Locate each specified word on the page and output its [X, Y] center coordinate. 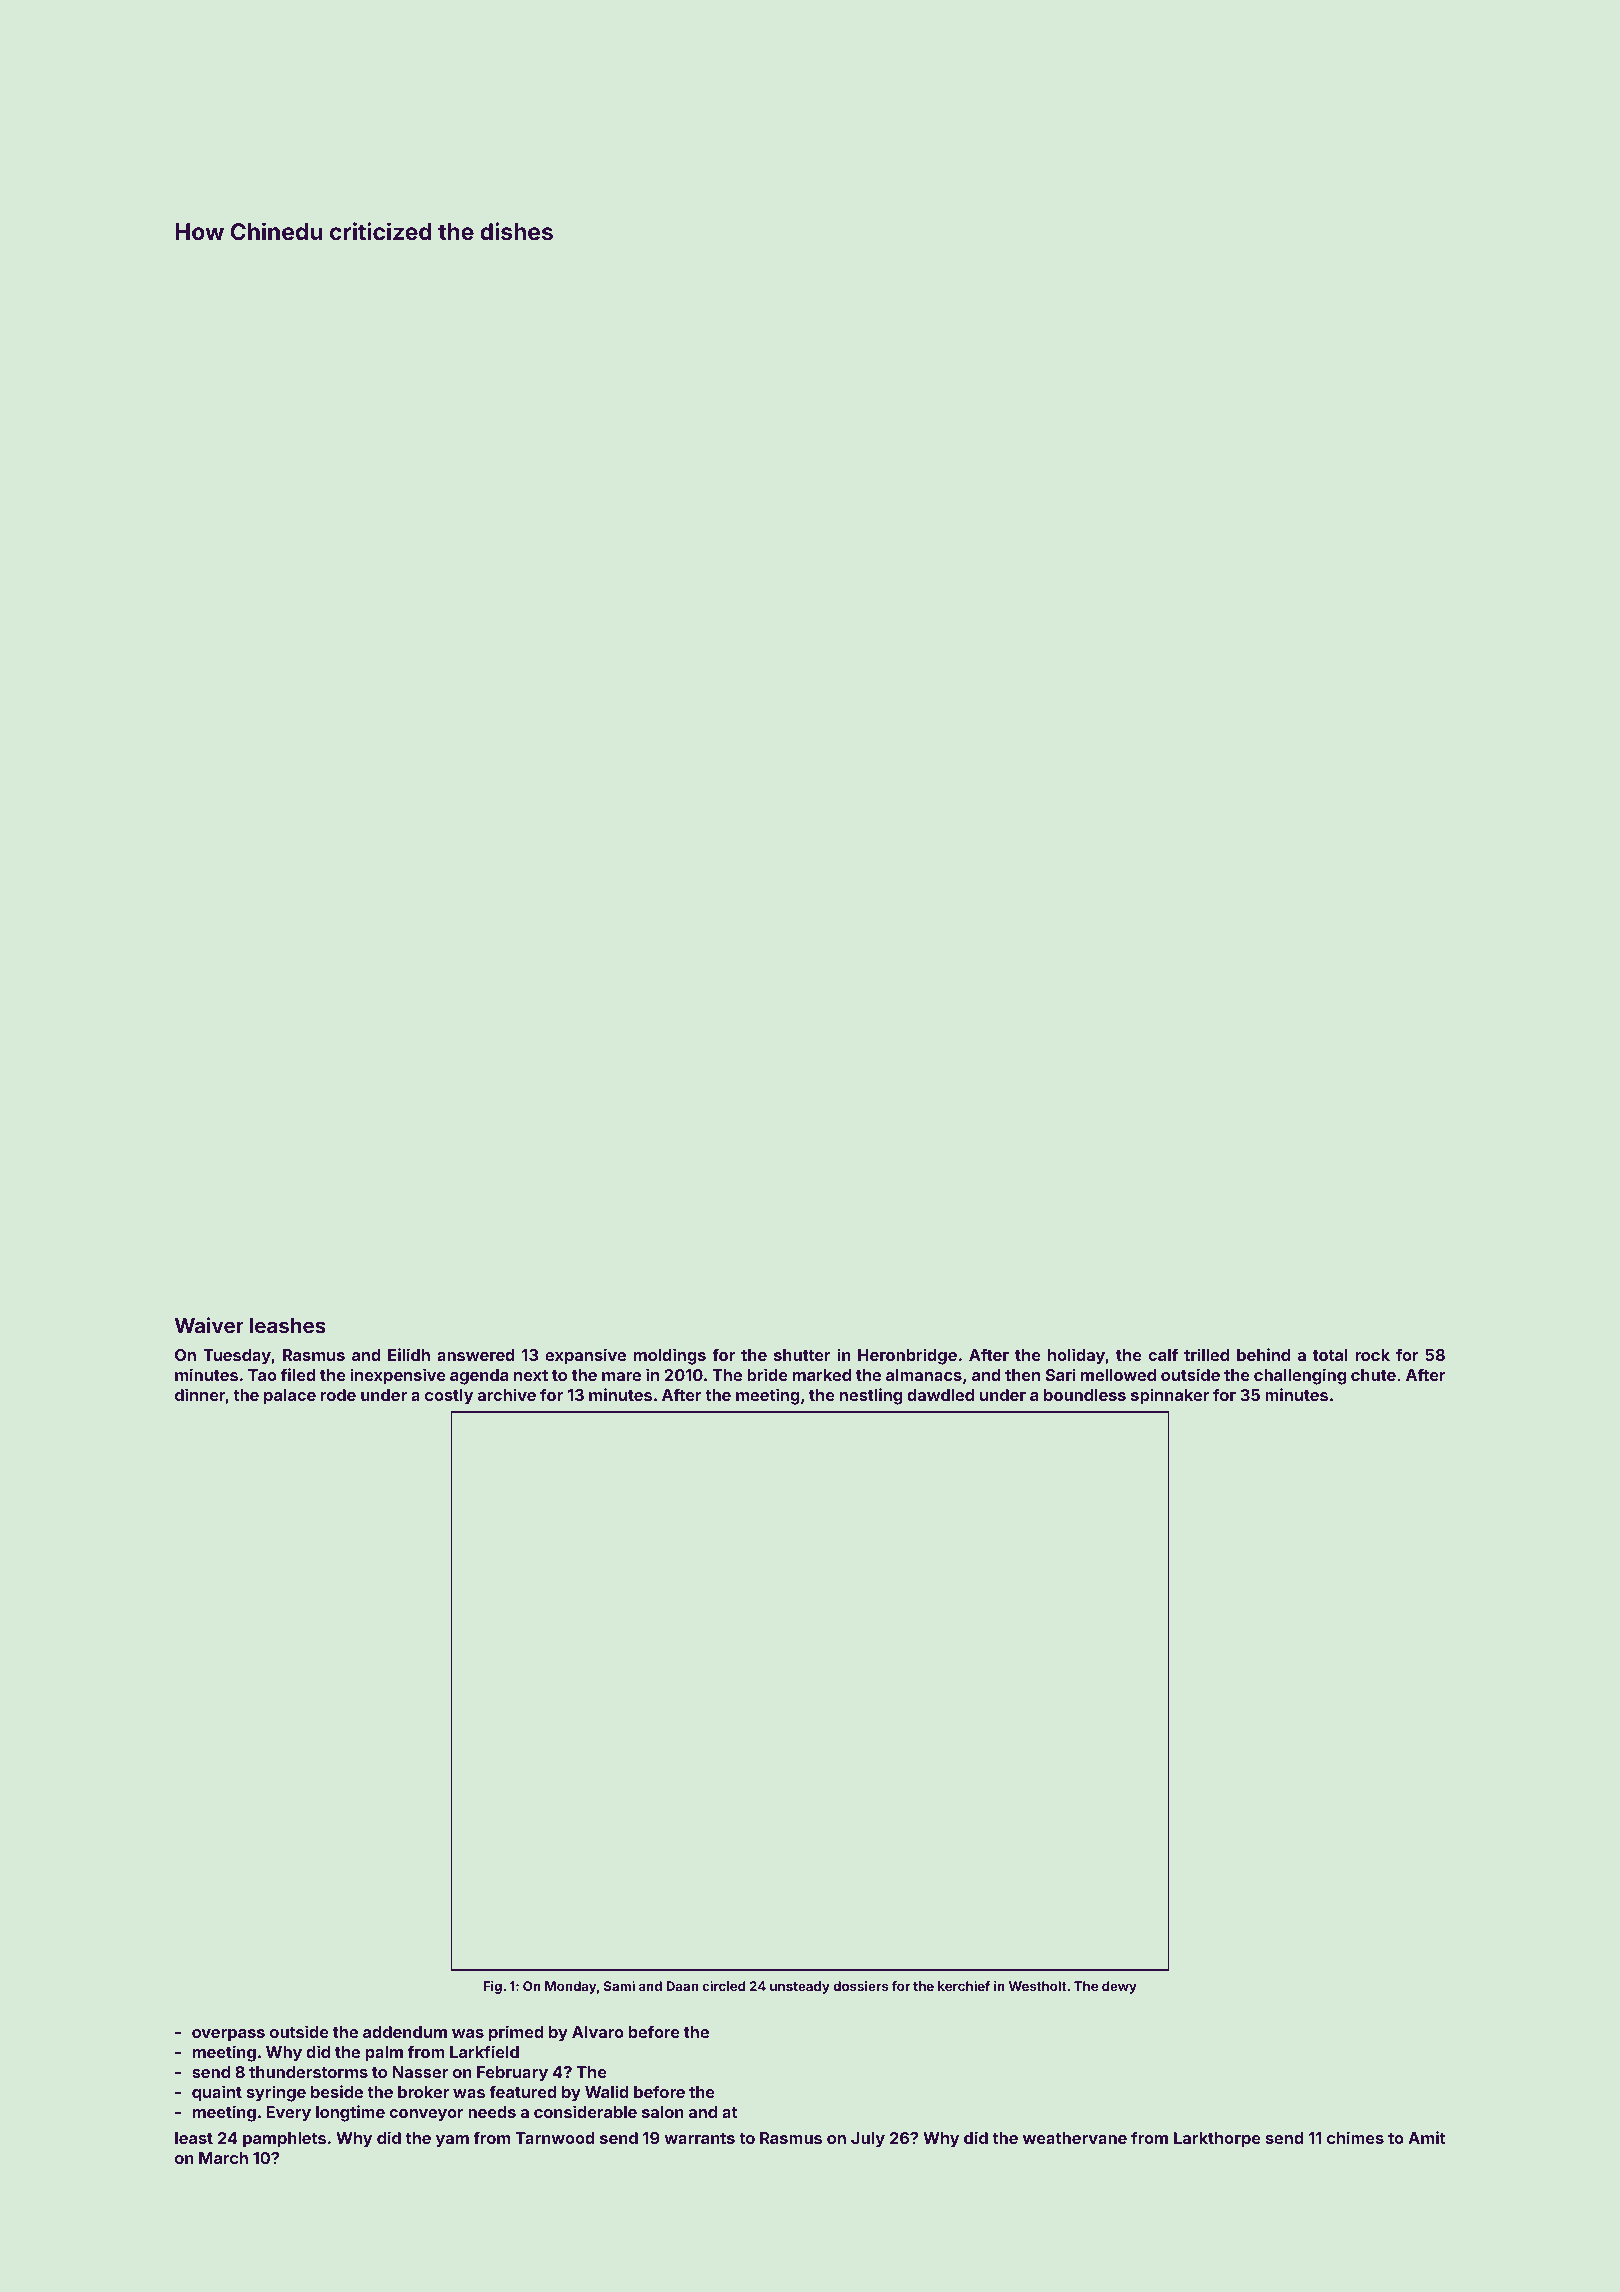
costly [449, 1397]
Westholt [1038, 1986]
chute [1373, 1375]
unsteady [800, 1987]
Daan [682, 1986]
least [194, 2138]
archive [507, 1394]
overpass [228, 2035]
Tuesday [237, 1357]
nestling [871, 1396]
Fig [492, 1987]
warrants [699, 2138]
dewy [1119, 1987]
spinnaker [1170, 1396]
